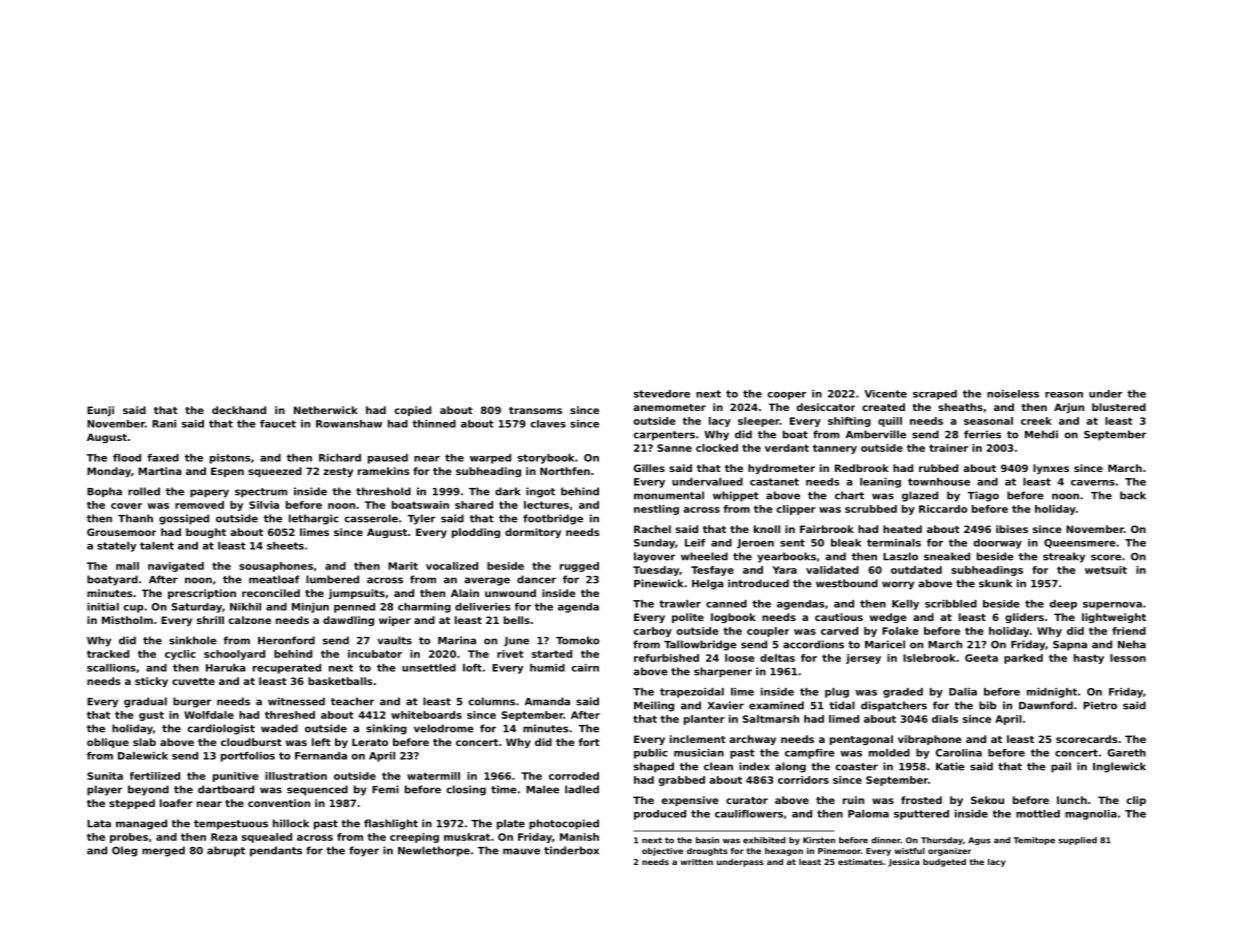 This image has height=952, width=1233. What do you see at coordinates (781, 469) in the image?
I see `hydrometer` at bounding box center [781, 469].
